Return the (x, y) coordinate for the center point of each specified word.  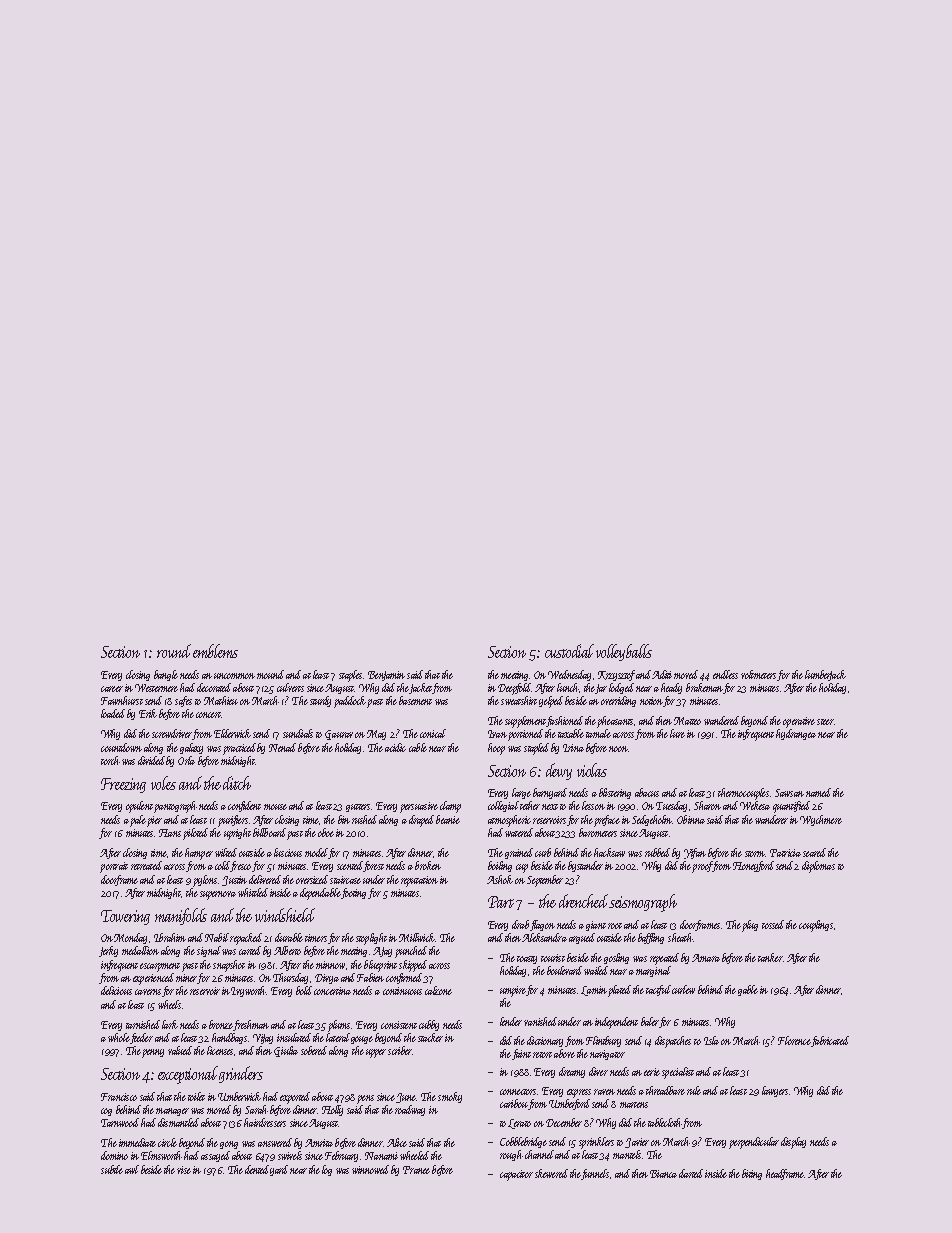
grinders (241, 1074)
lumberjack (825, 675)
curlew (683, 989)
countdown (121, 747)
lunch (568, 687)
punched (411, 952)
